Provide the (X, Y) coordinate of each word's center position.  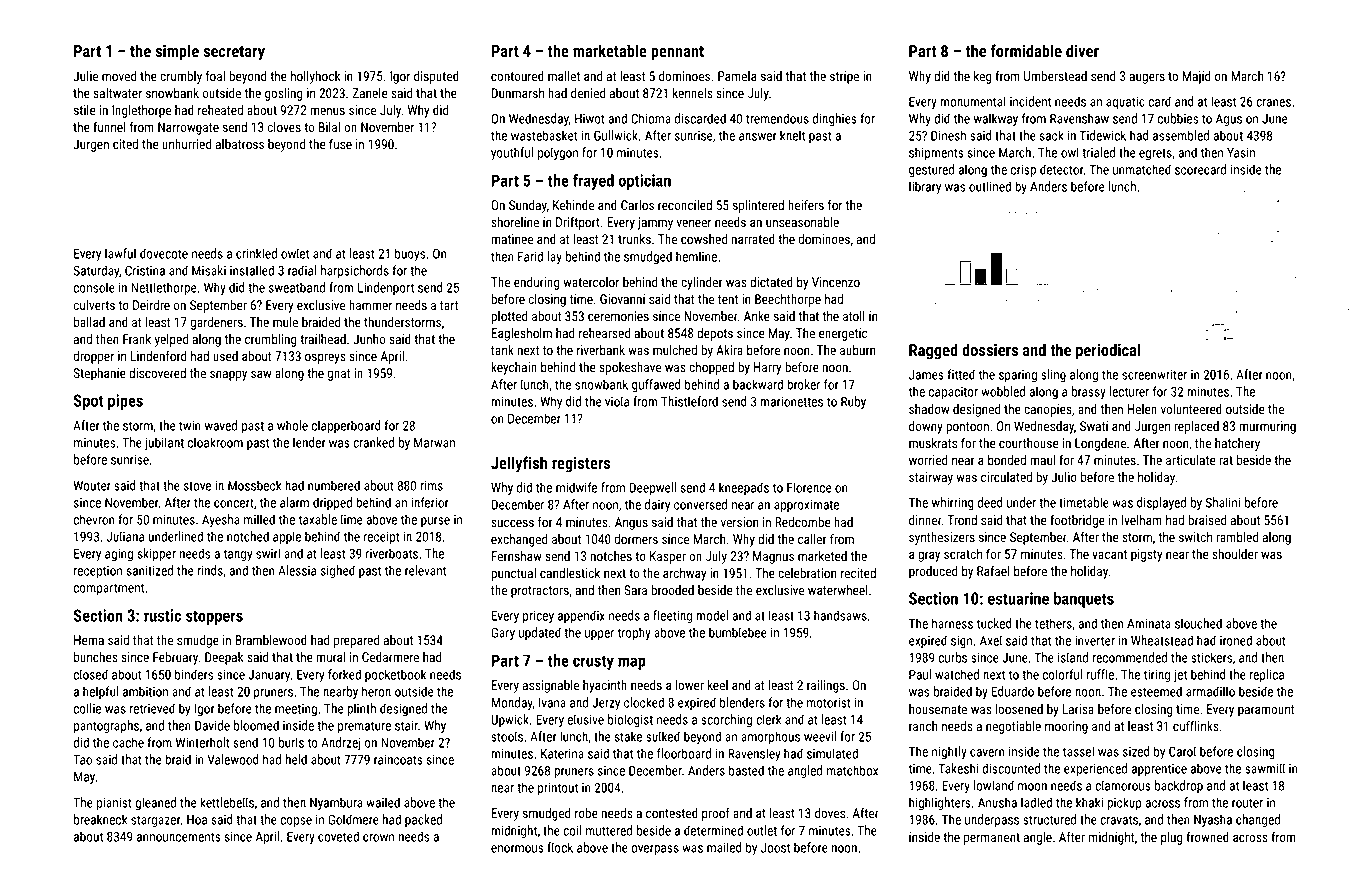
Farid (530, 256)
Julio (1064, 477)
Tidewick (1102, 135)
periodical (1108, 351)
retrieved (152, 708)
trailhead (323, 339)
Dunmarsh (518, 93)
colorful (1062, 674)
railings (826, 686)
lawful (120, 253)
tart (449, 305)
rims (432, 486)
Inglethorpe (141, 111)
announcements (179, 837)
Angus (631, 523)
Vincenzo (836, 282)
